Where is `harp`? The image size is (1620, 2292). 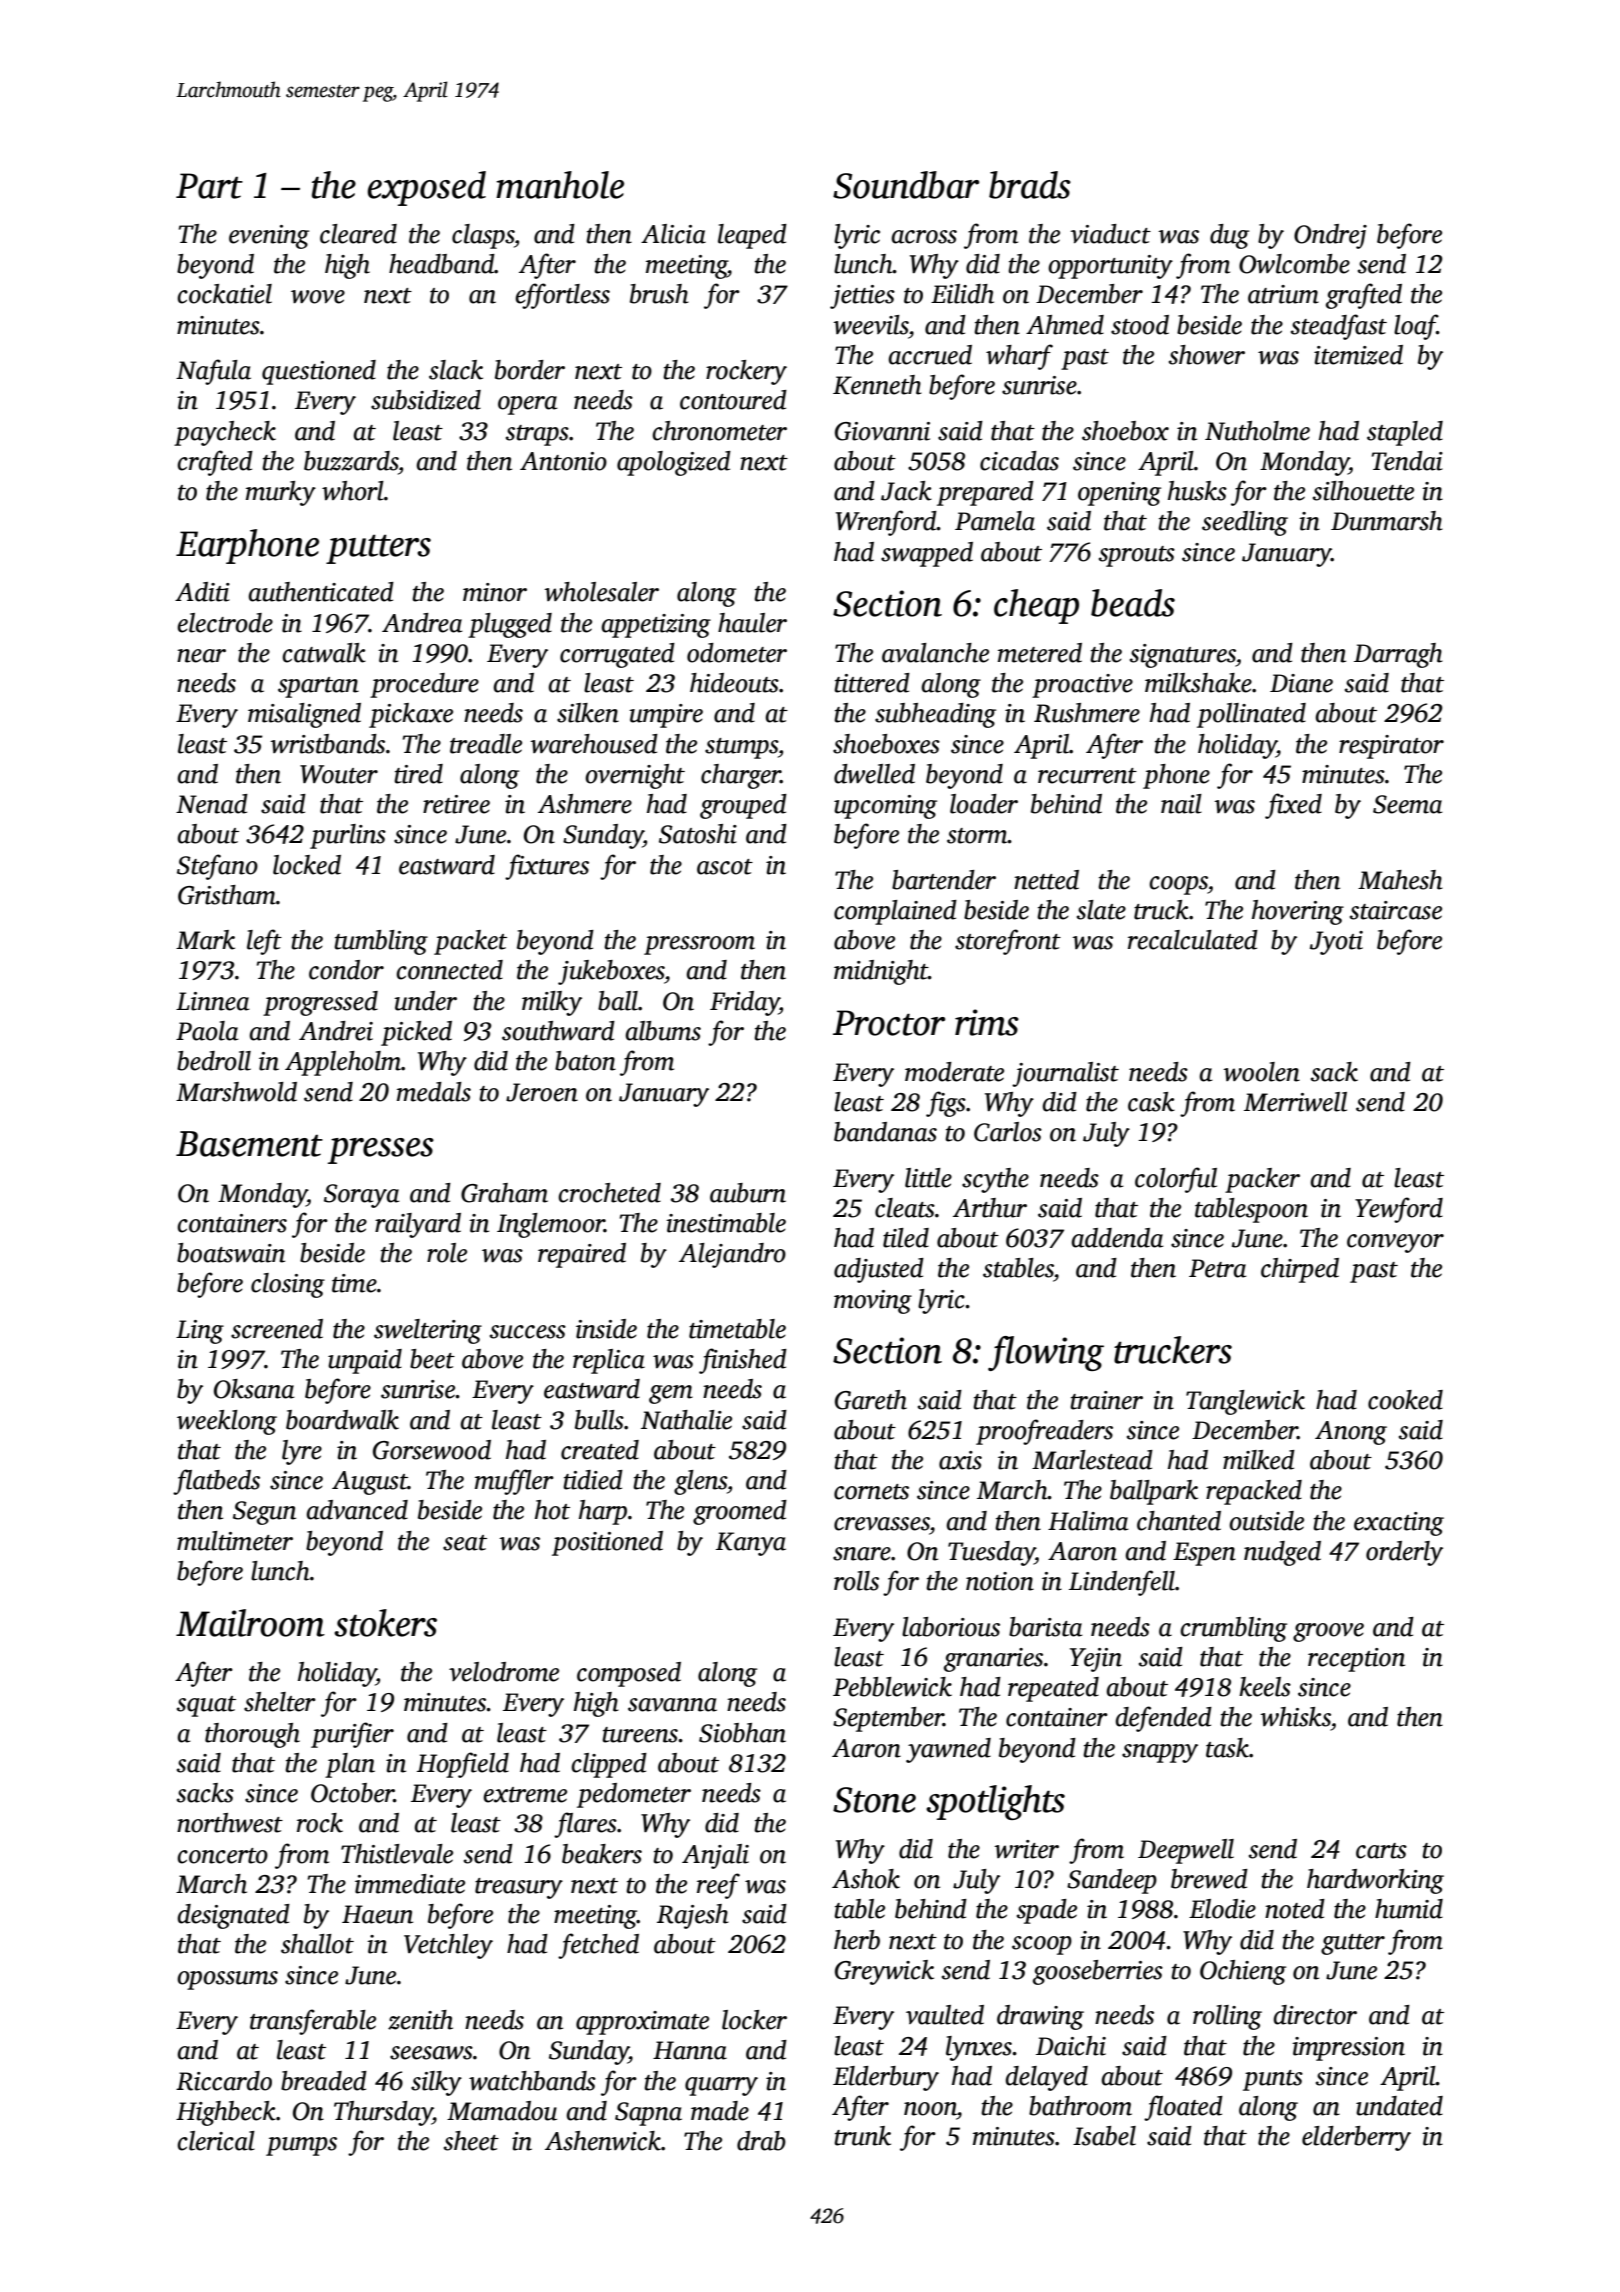
harp is located at coordinates (603, 1512).
